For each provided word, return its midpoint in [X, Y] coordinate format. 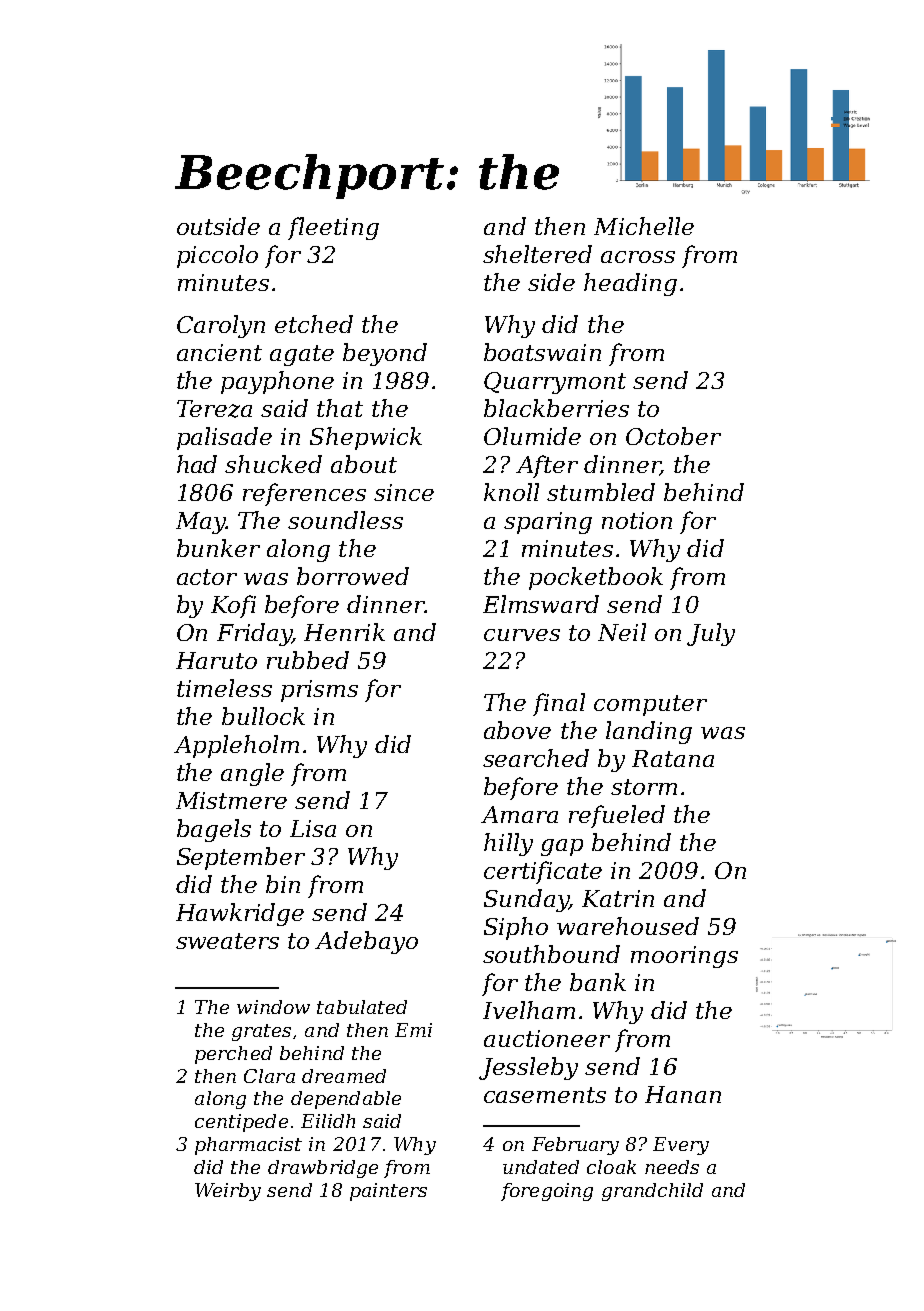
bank [598, 982]
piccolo [217, 256]
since [404, 492]
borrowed [353, 576]
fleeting [333, 228]
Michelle [644, 226]
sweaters [227, 941]
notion [637, 520]
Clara [269, 1076]
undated [541, 1167]
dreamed [344, 1076]
